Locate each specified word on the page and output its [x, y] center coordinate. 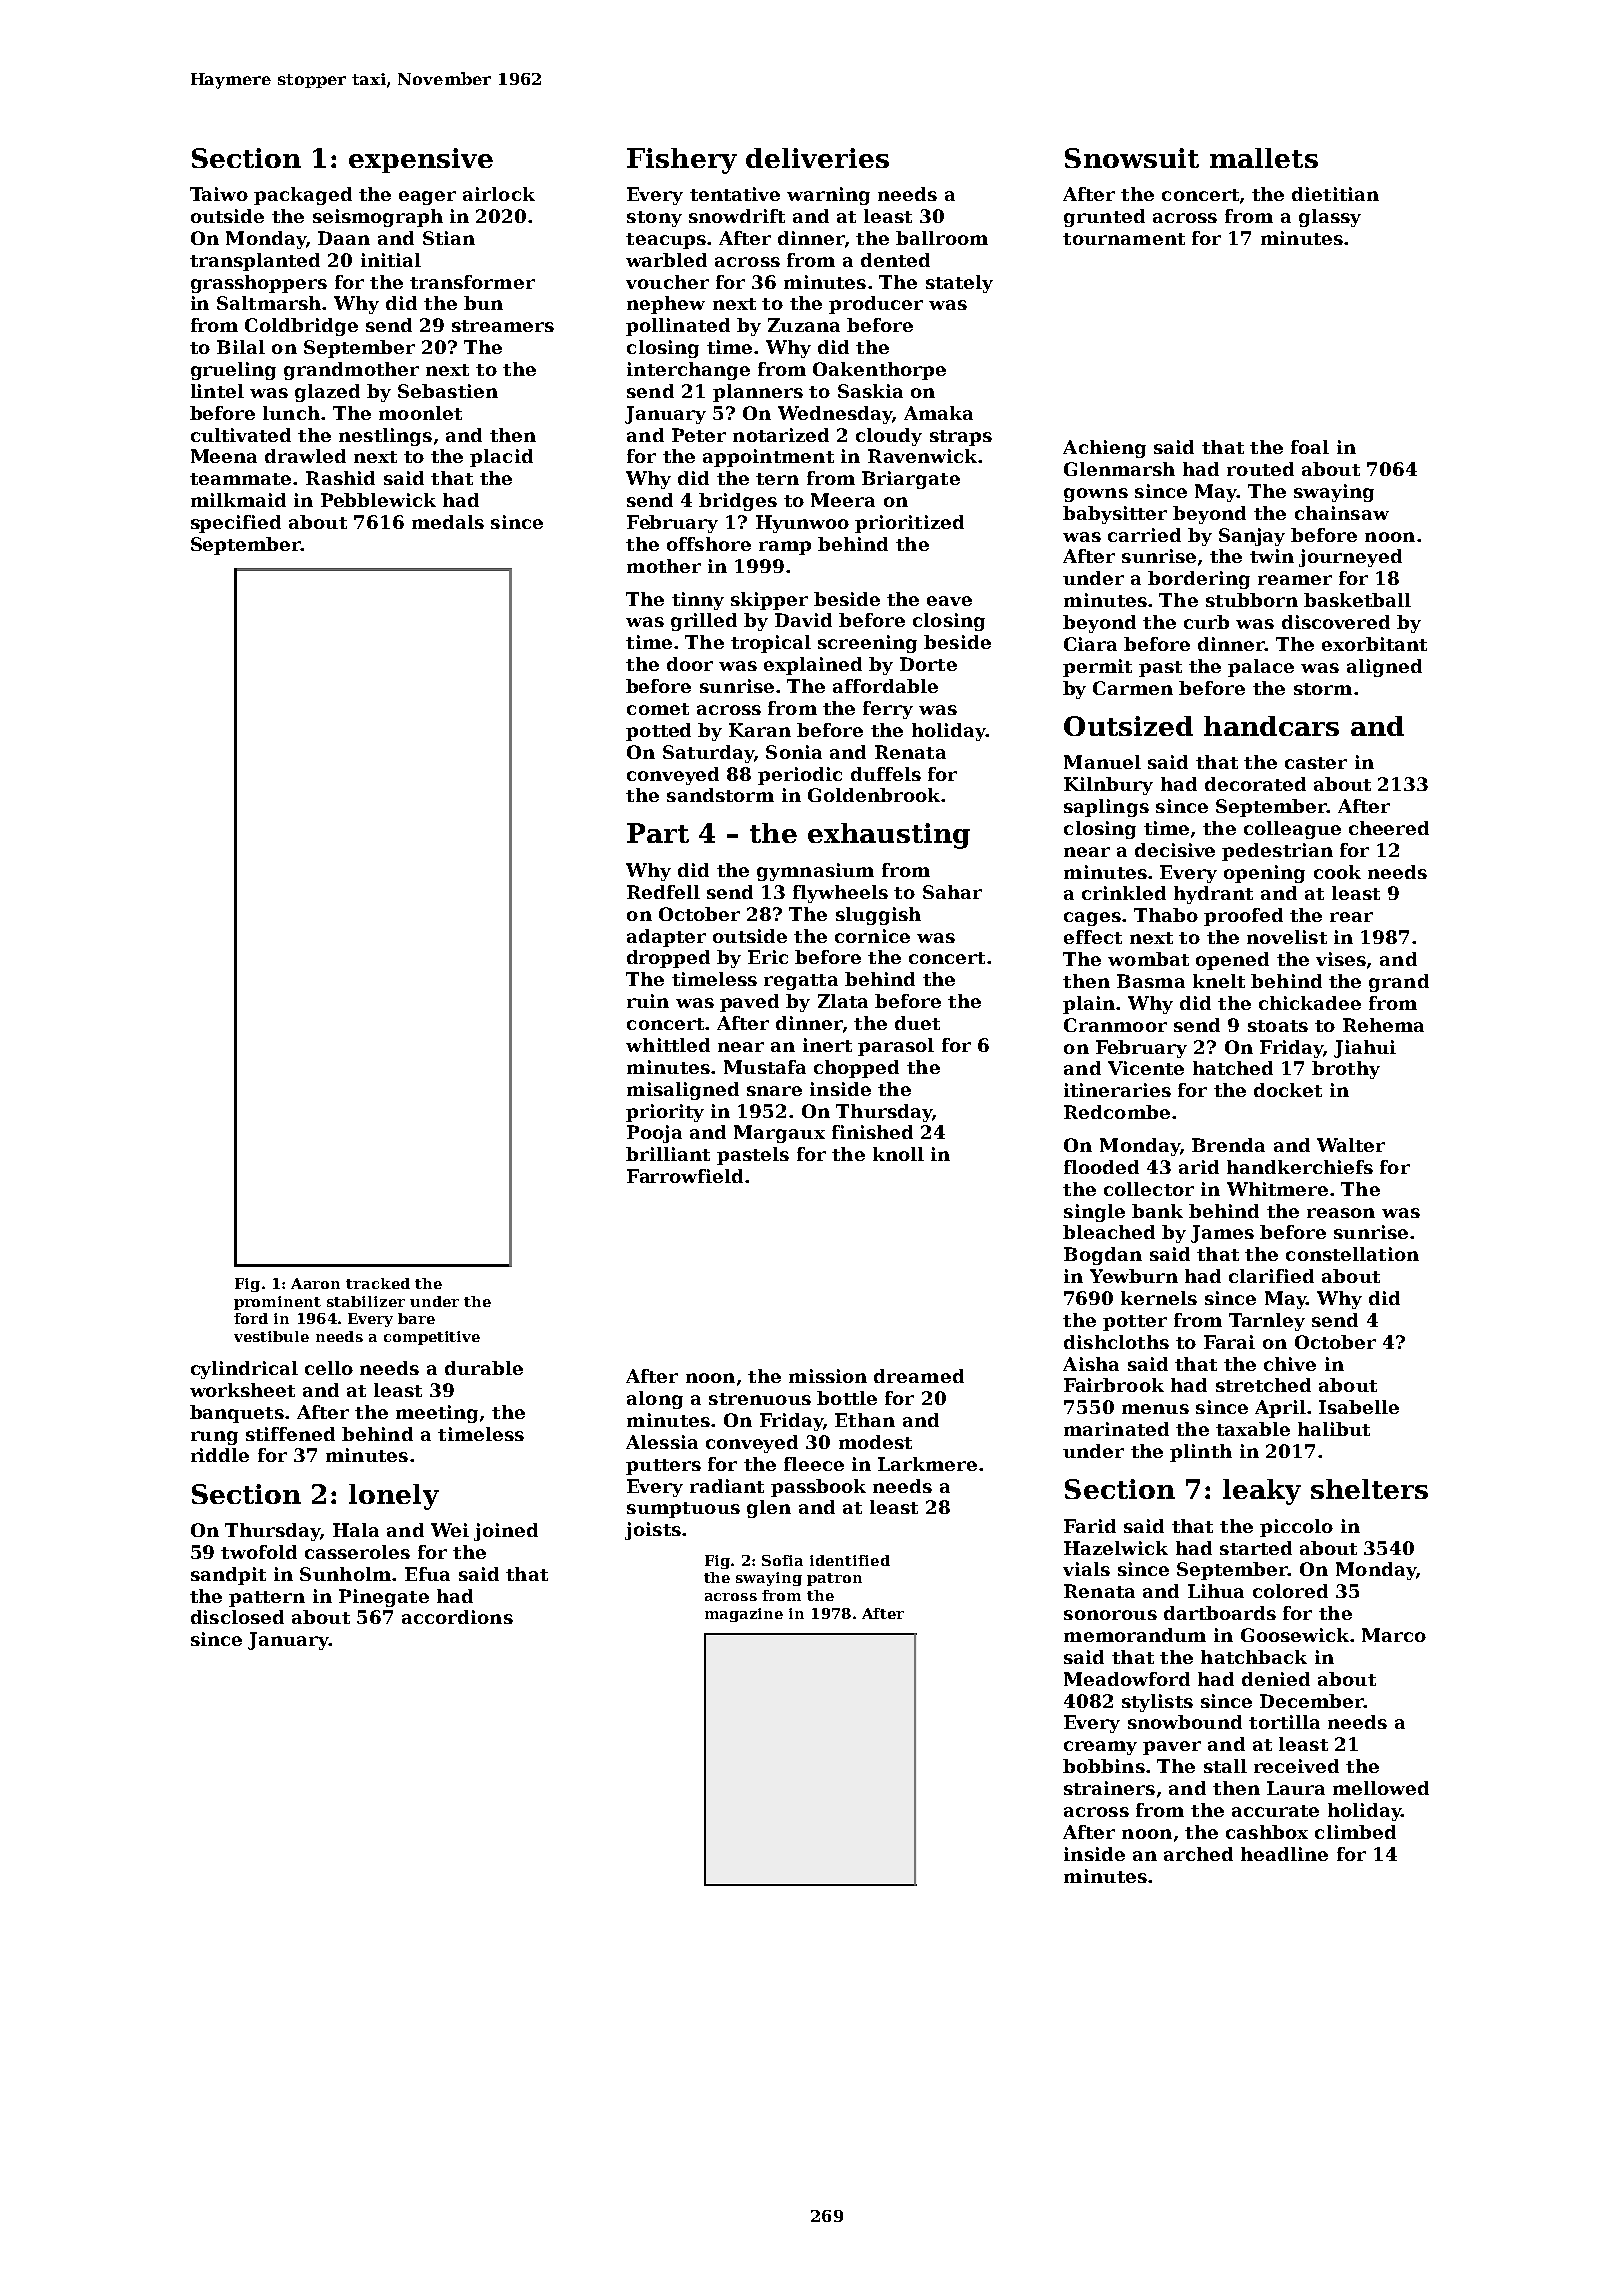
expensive [421, 160]
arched [1198, 1854]
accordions [457, 1617]
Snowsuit [1132, 158]
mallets [1264, 158]
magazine [744, 1615]
